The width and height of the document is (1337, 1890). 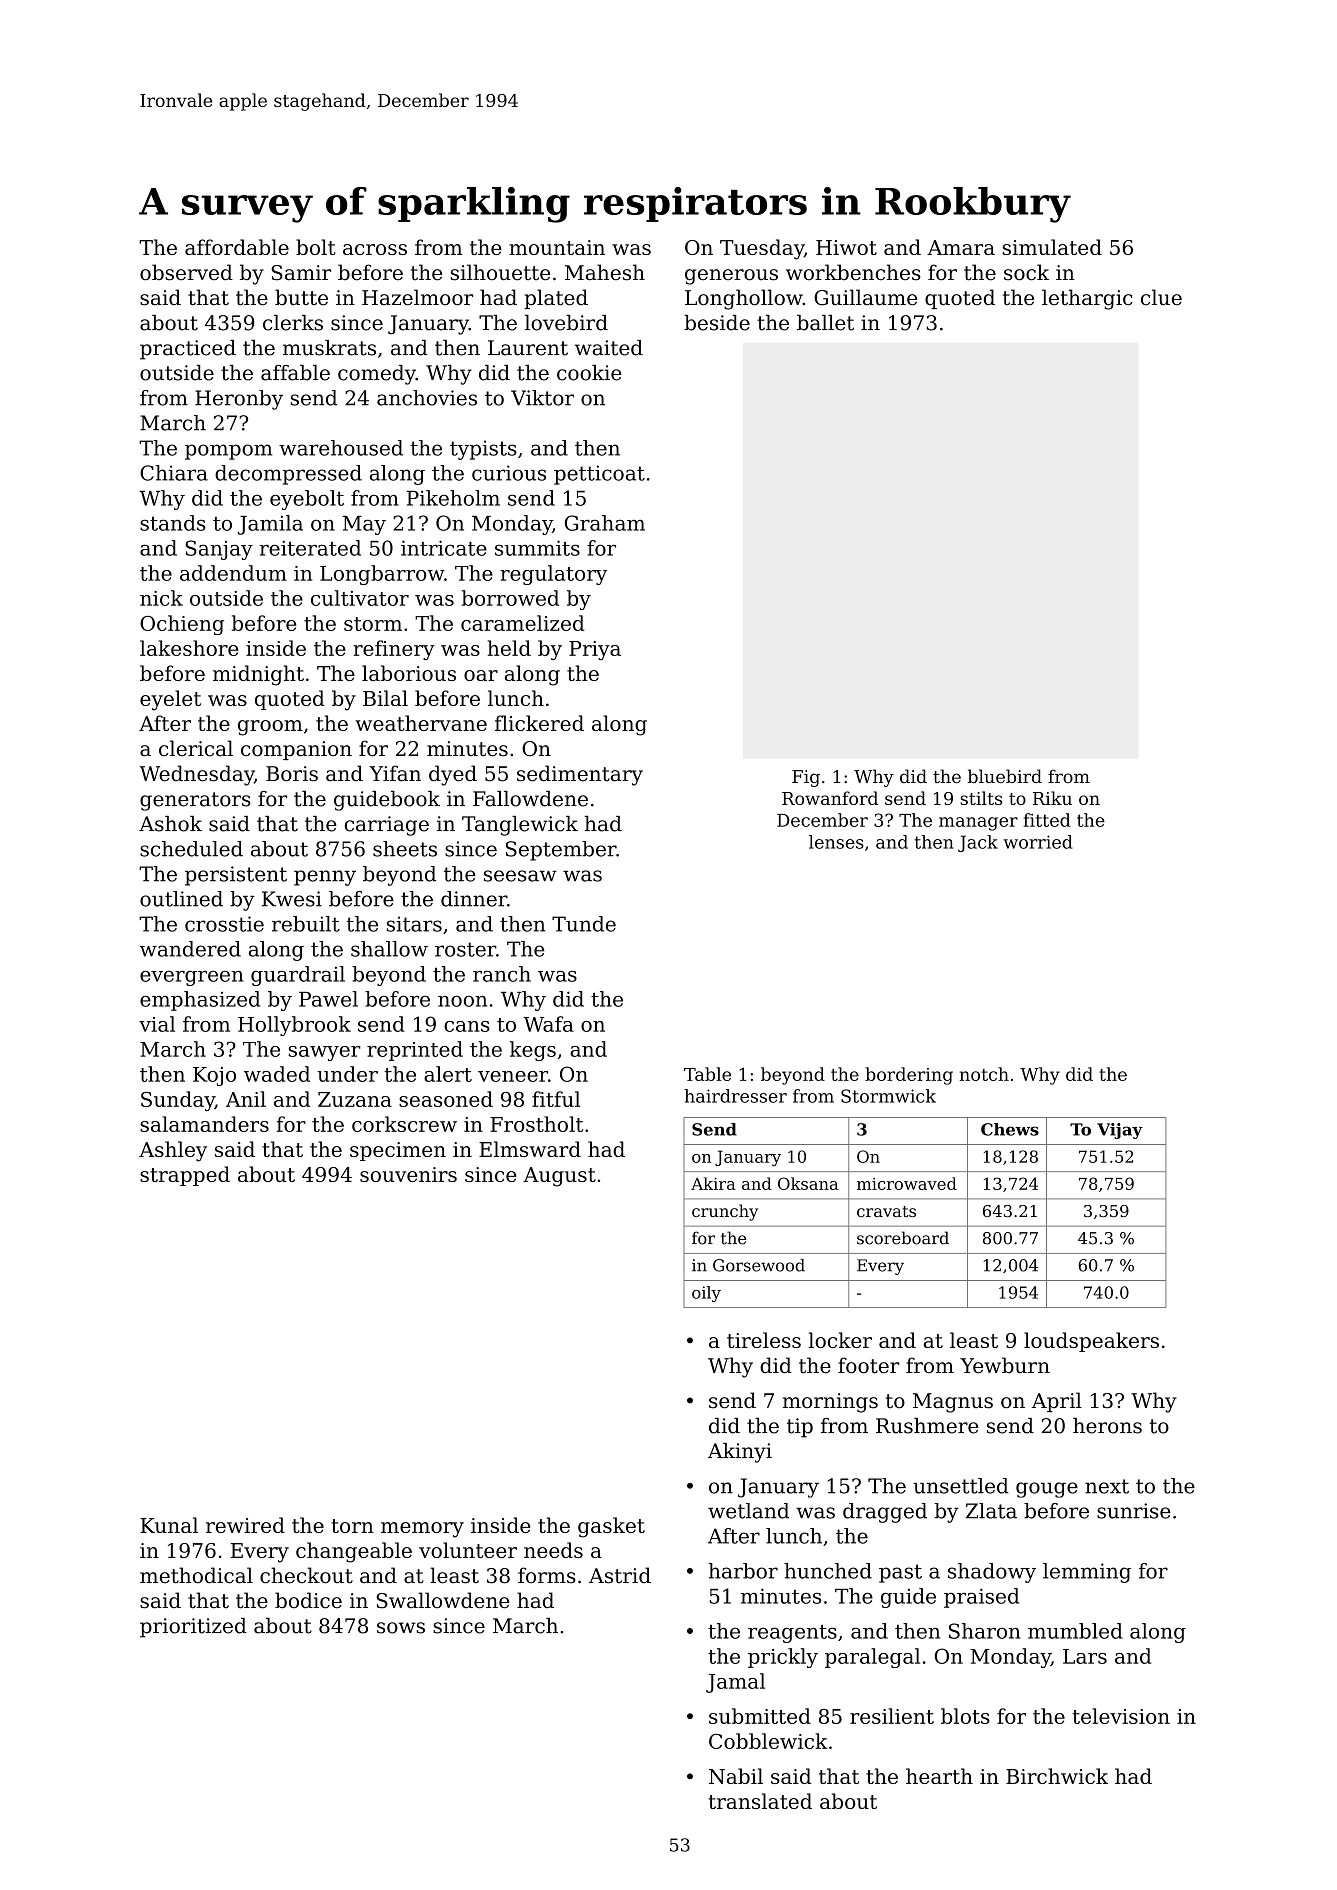 I want to click on groom, so click(x=270, y=728).
